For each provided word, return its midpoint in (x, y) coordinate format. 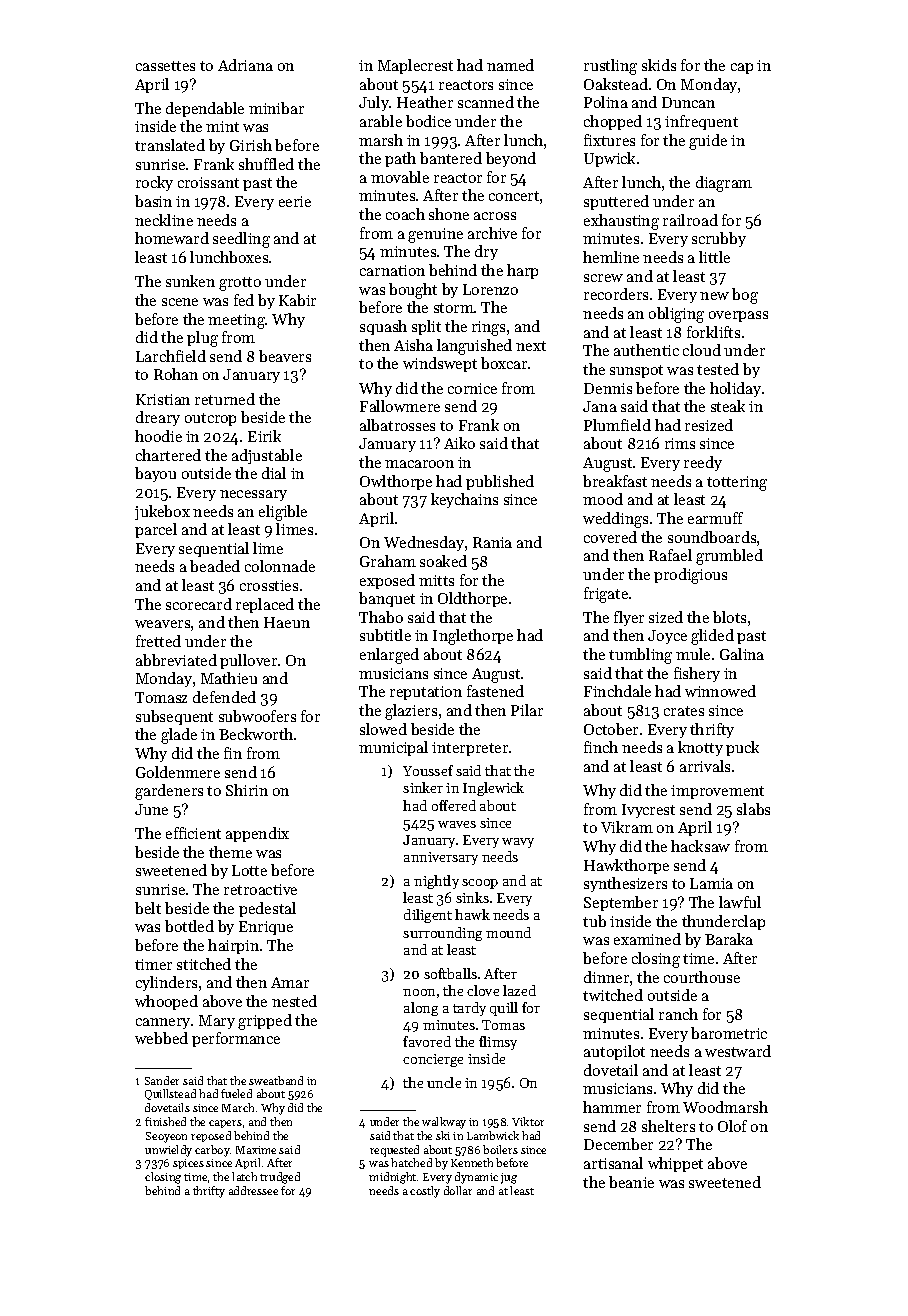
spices (188, 1164)
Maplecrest (415, 66)
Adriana (245, 65)
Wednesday (424, 543)
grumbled (729, 557)
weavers (162, 624)
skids (659, 65)
